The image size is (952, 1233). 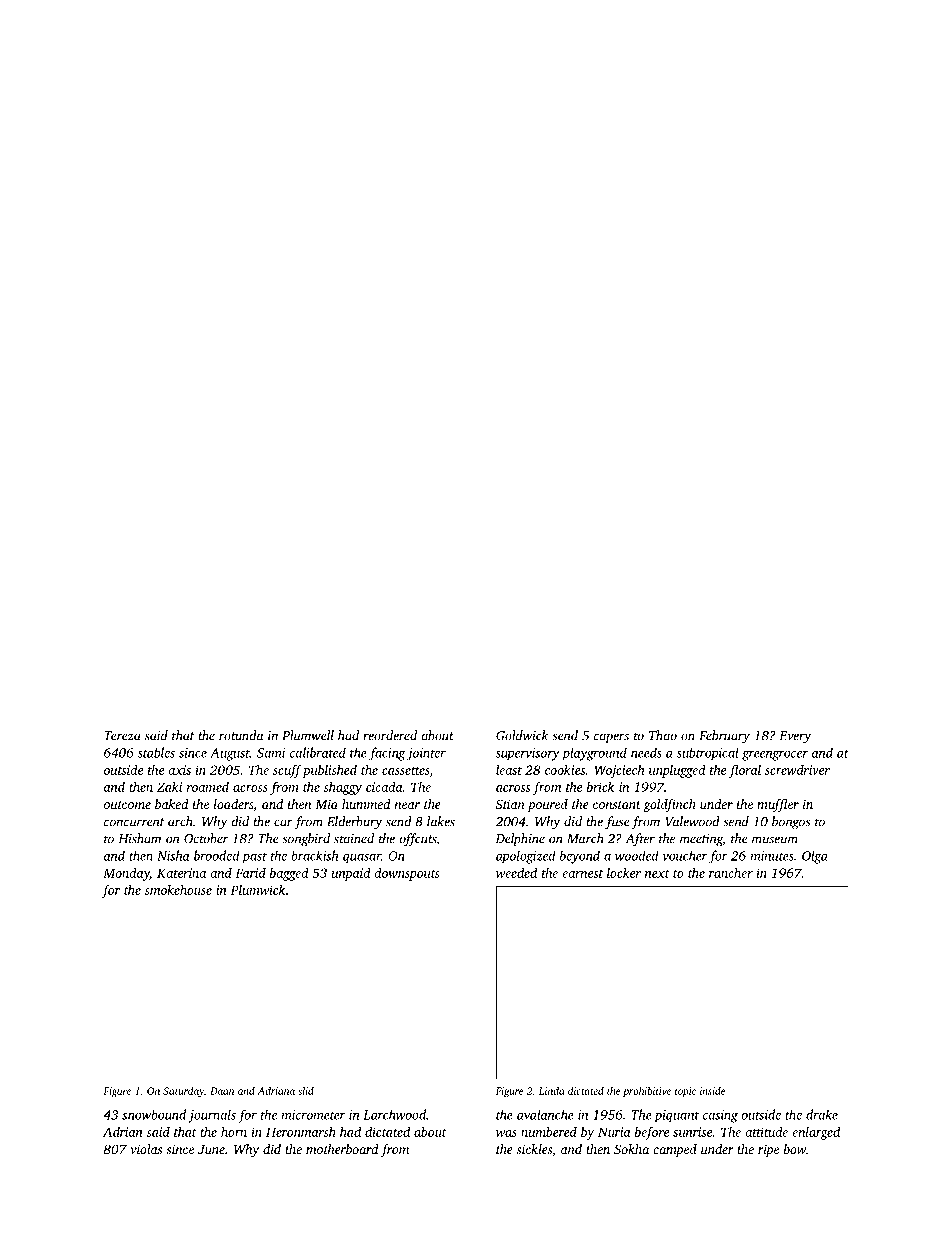 I want to click on Olga, so click(x=815, y=857).
